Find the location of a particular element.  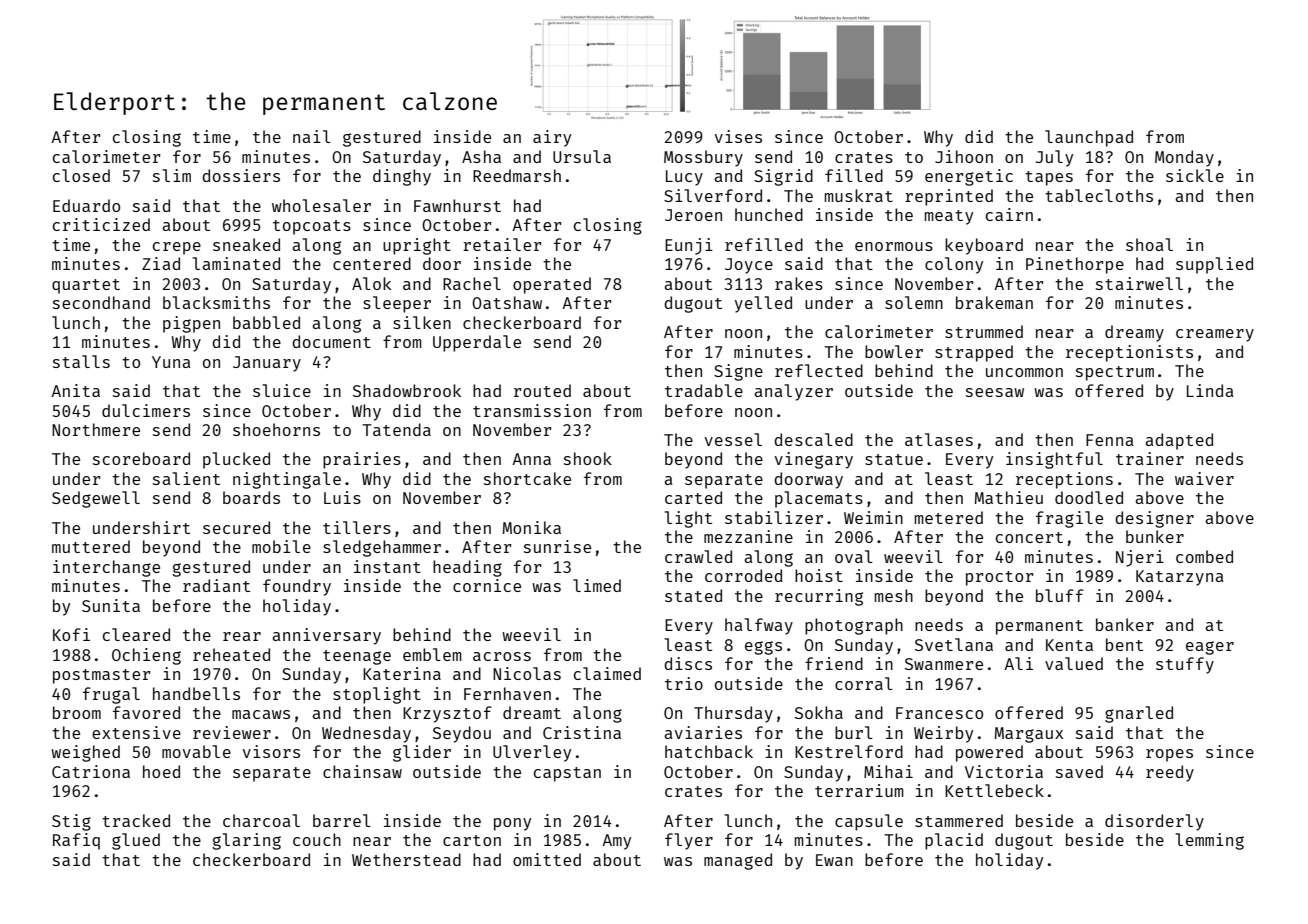

transmission is located at coordinates (532, 410).
